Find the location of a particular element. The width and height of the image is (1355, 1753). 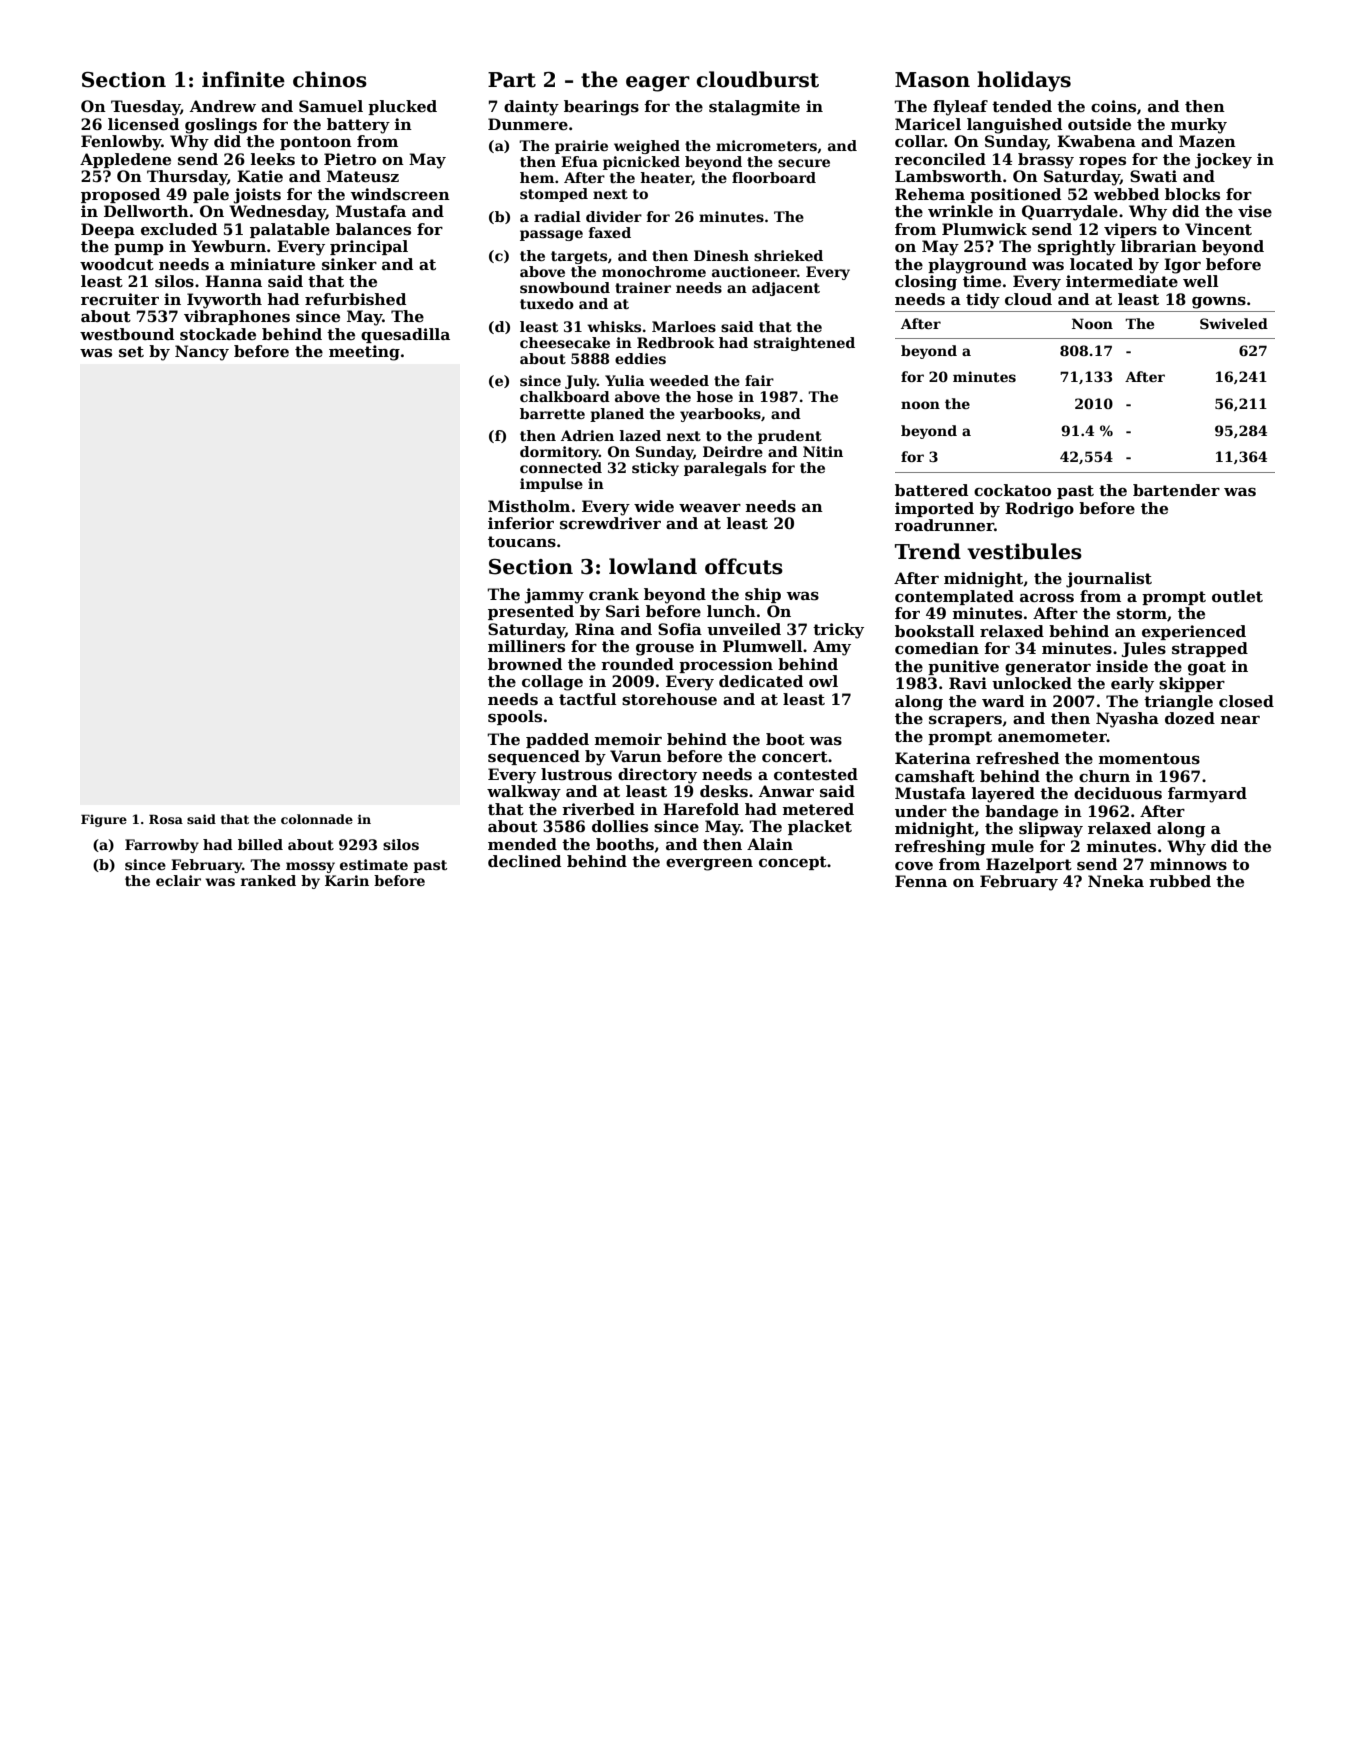

bartender is located at coordinates (1176, 490).
